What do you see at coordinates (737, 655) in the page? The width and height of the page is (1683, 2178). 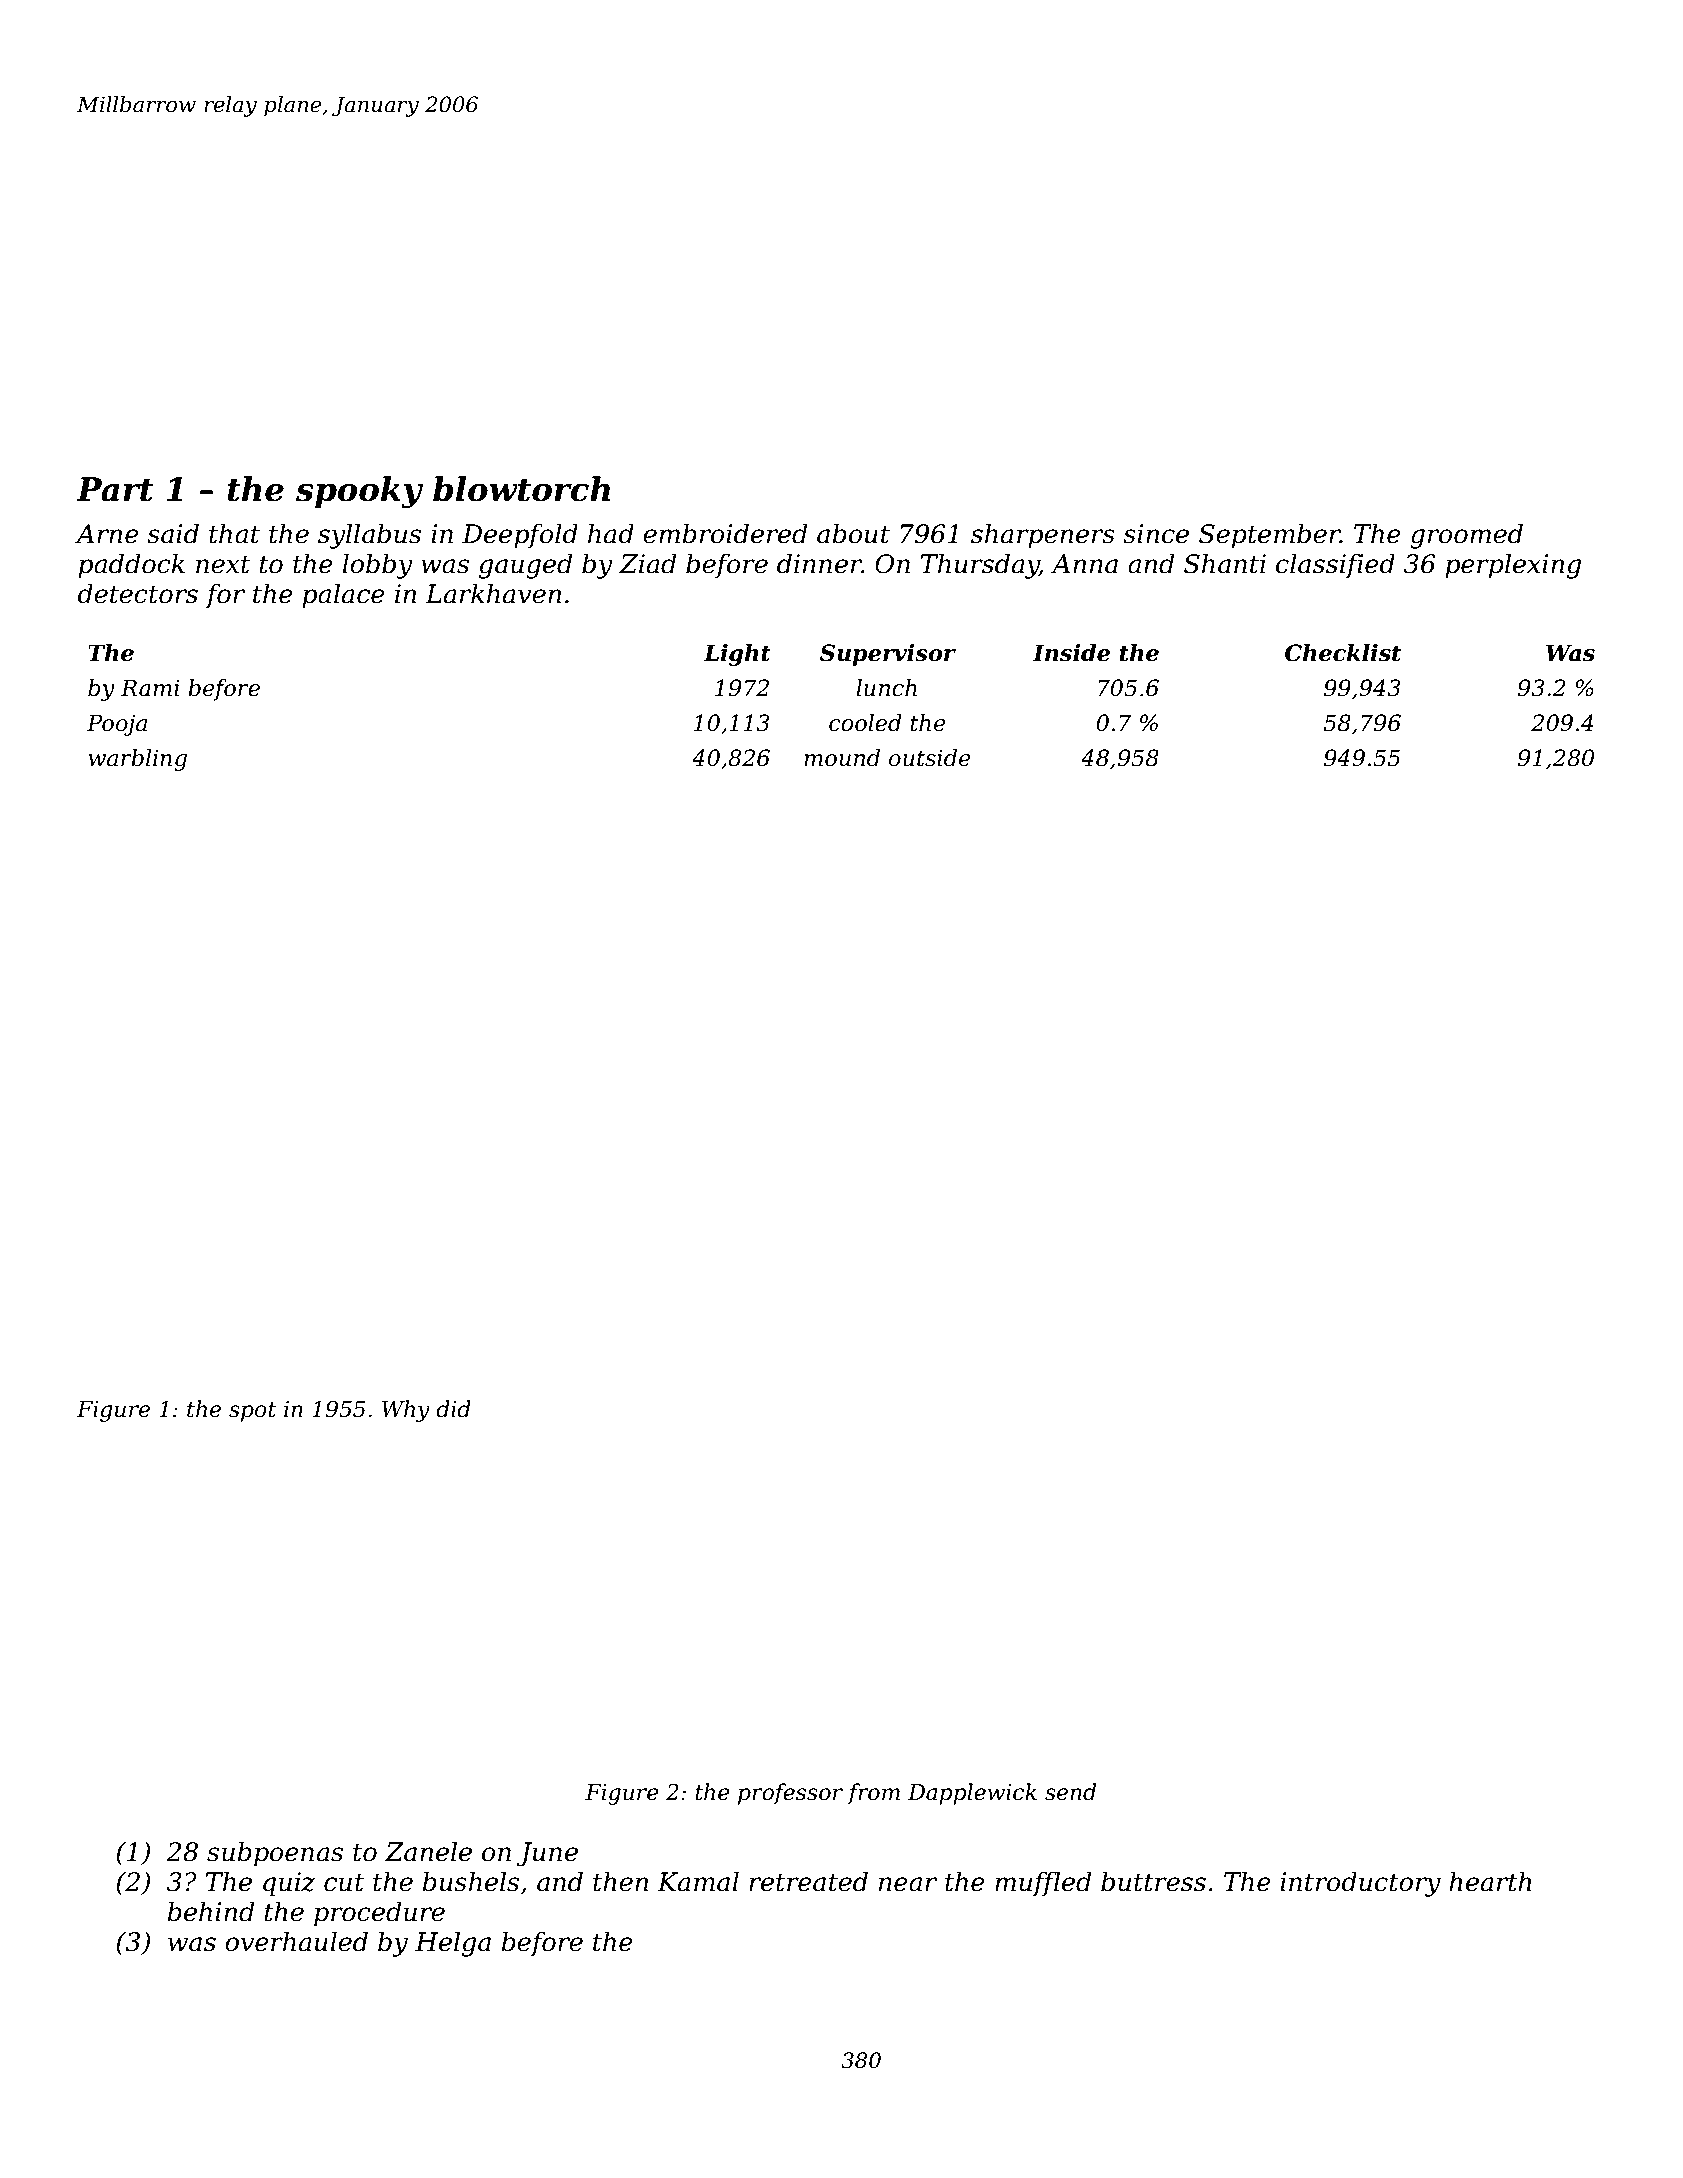 I see `Light` at bounding box center [737, 655].
